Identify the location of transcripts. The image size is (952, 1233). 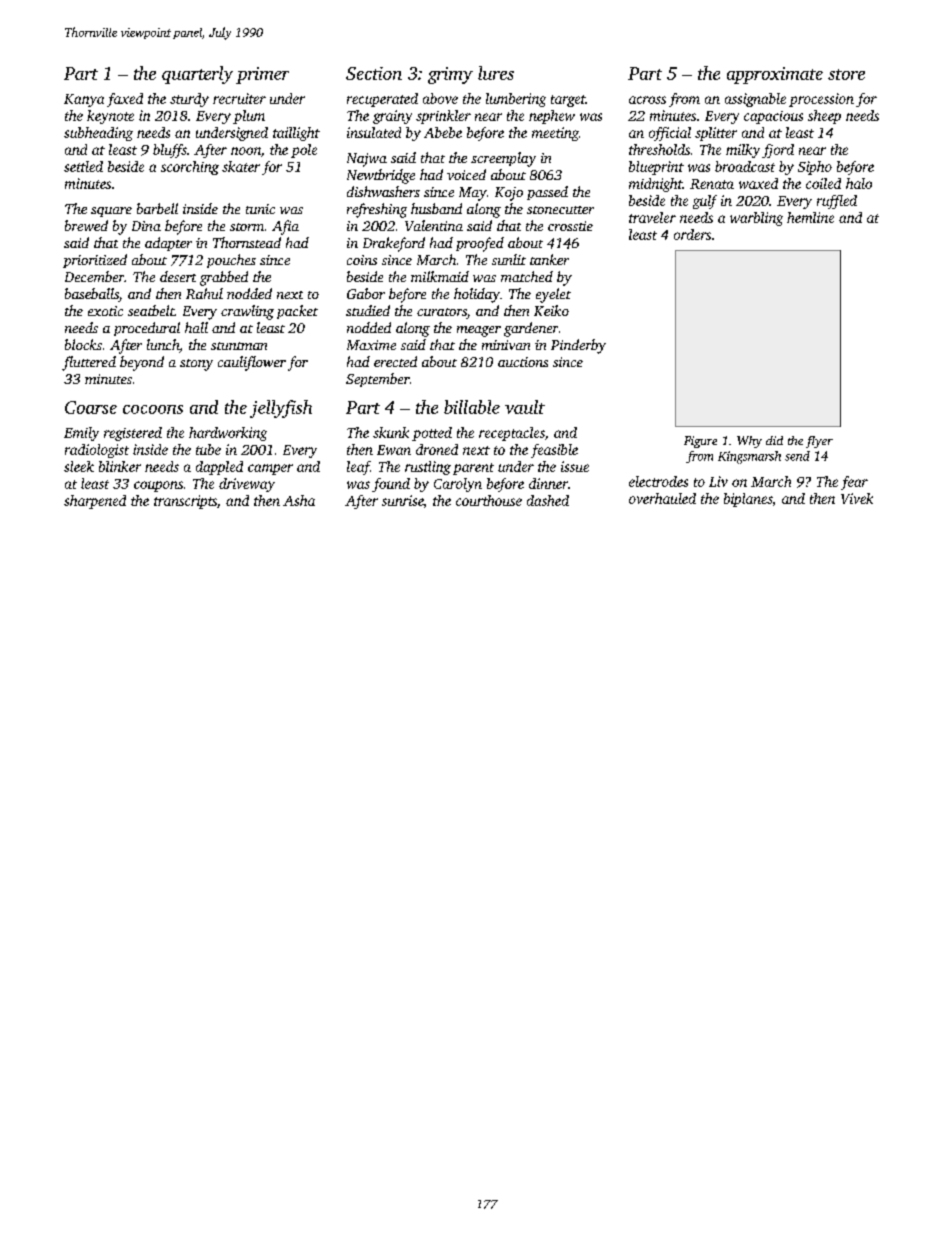
(185, 502).
